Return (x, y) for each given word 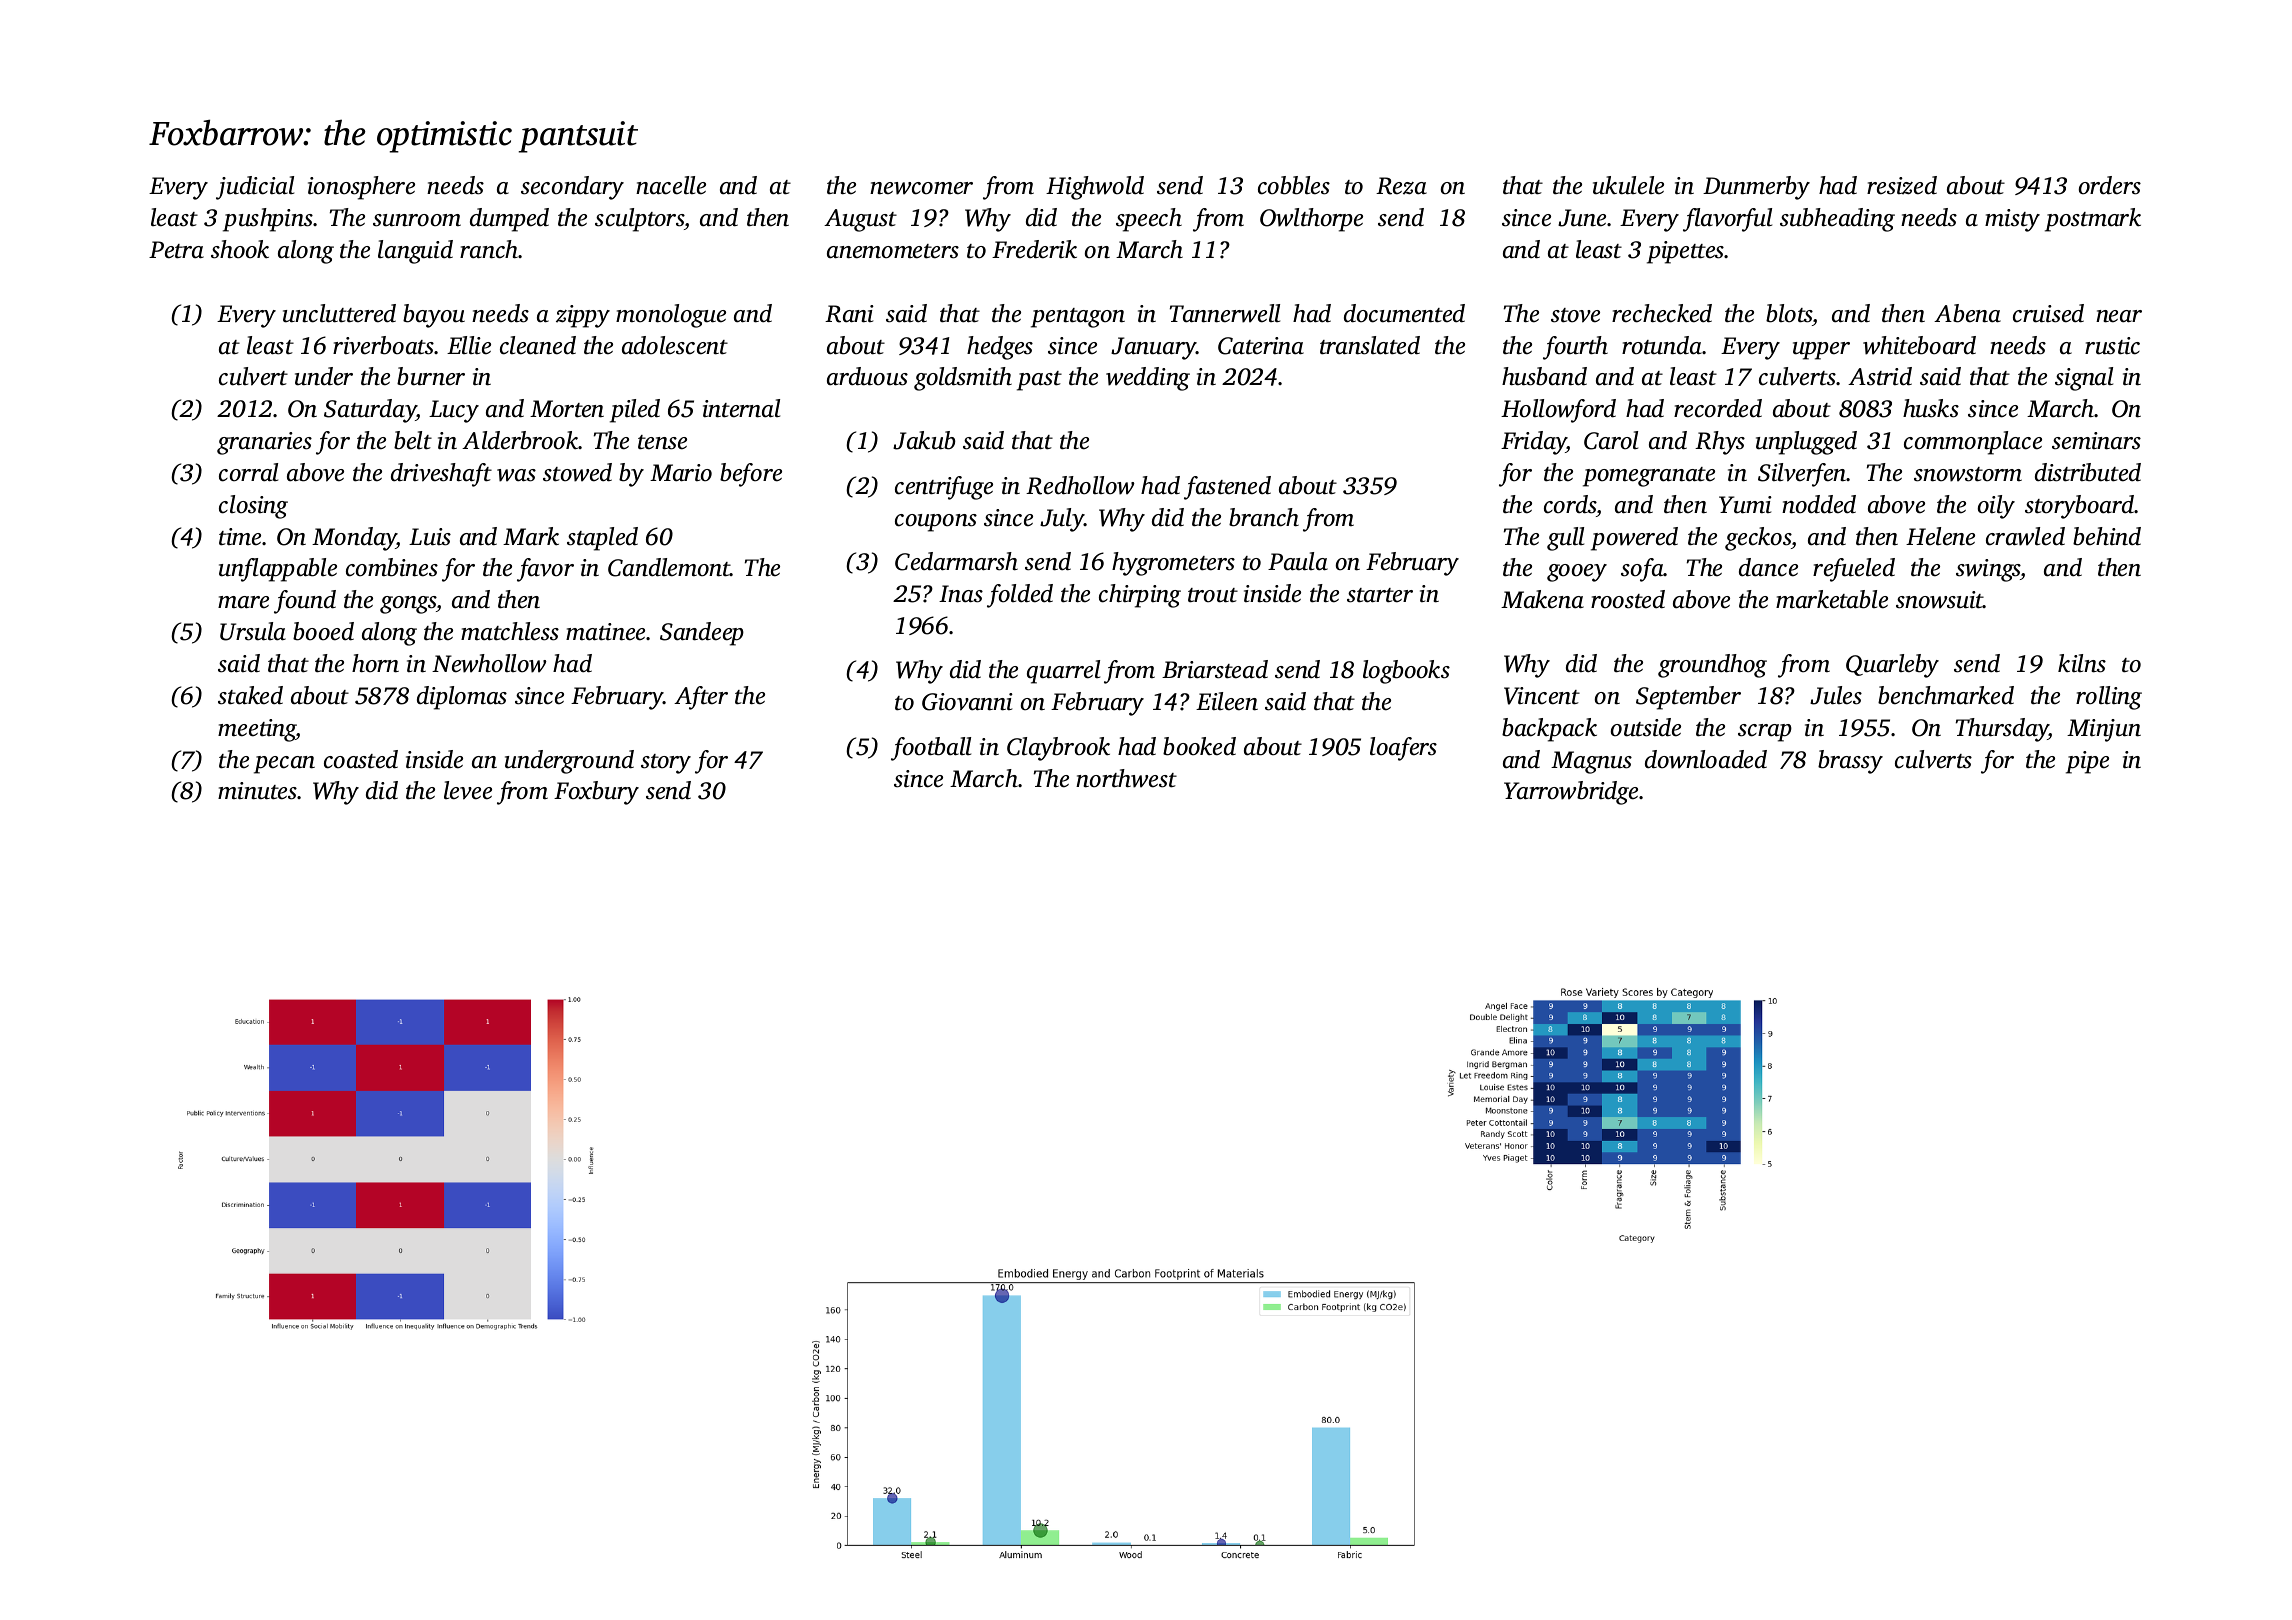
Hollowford (1558, 411)
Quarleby (1892, 666)
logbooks (1406, 672)
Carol (1611, 440)
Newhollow (489, 663)
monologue (671, 316)
